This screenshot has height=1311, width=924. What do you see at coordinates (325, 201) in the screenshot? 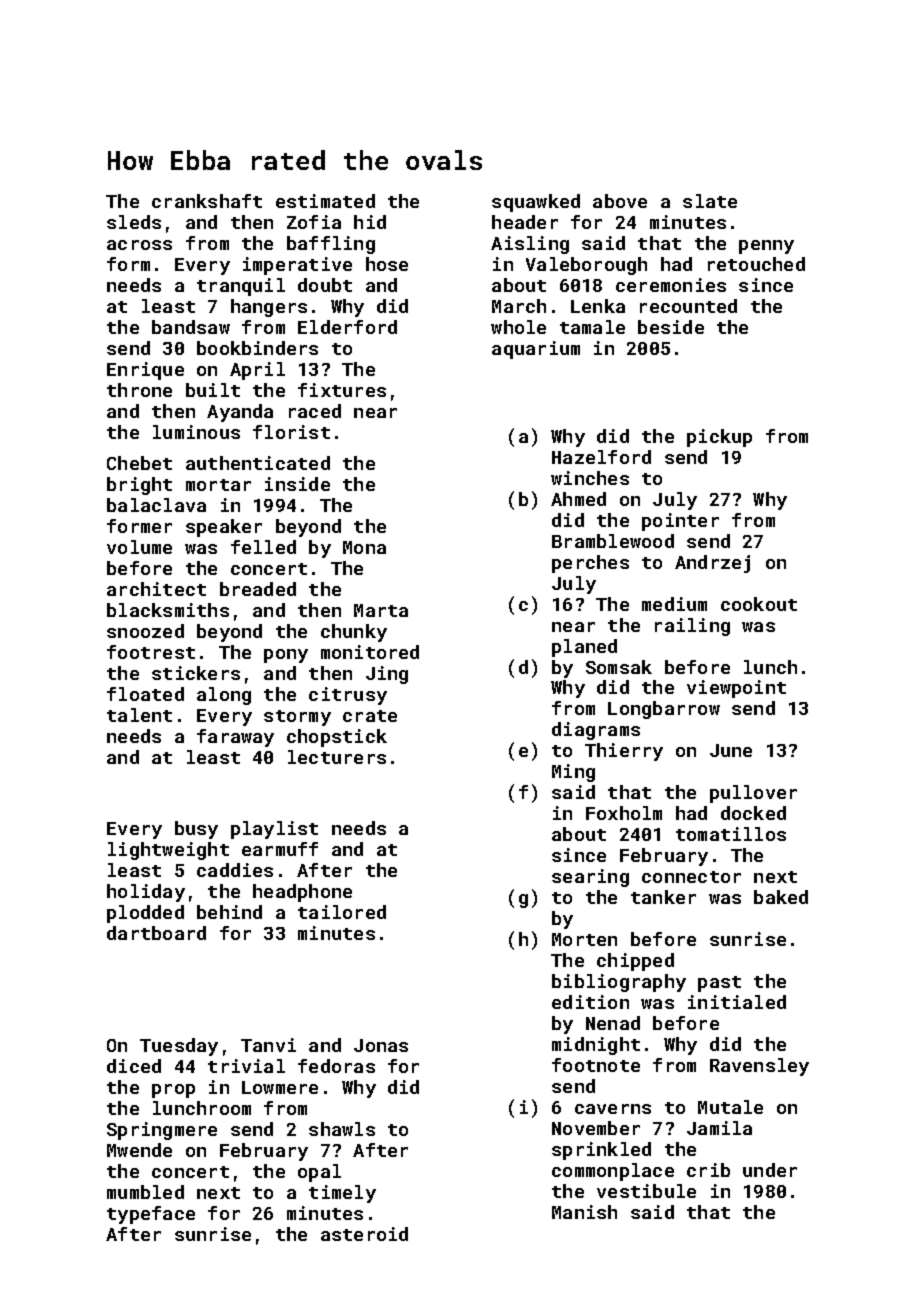
I see `estimated` at bounding box center [325, 201].
